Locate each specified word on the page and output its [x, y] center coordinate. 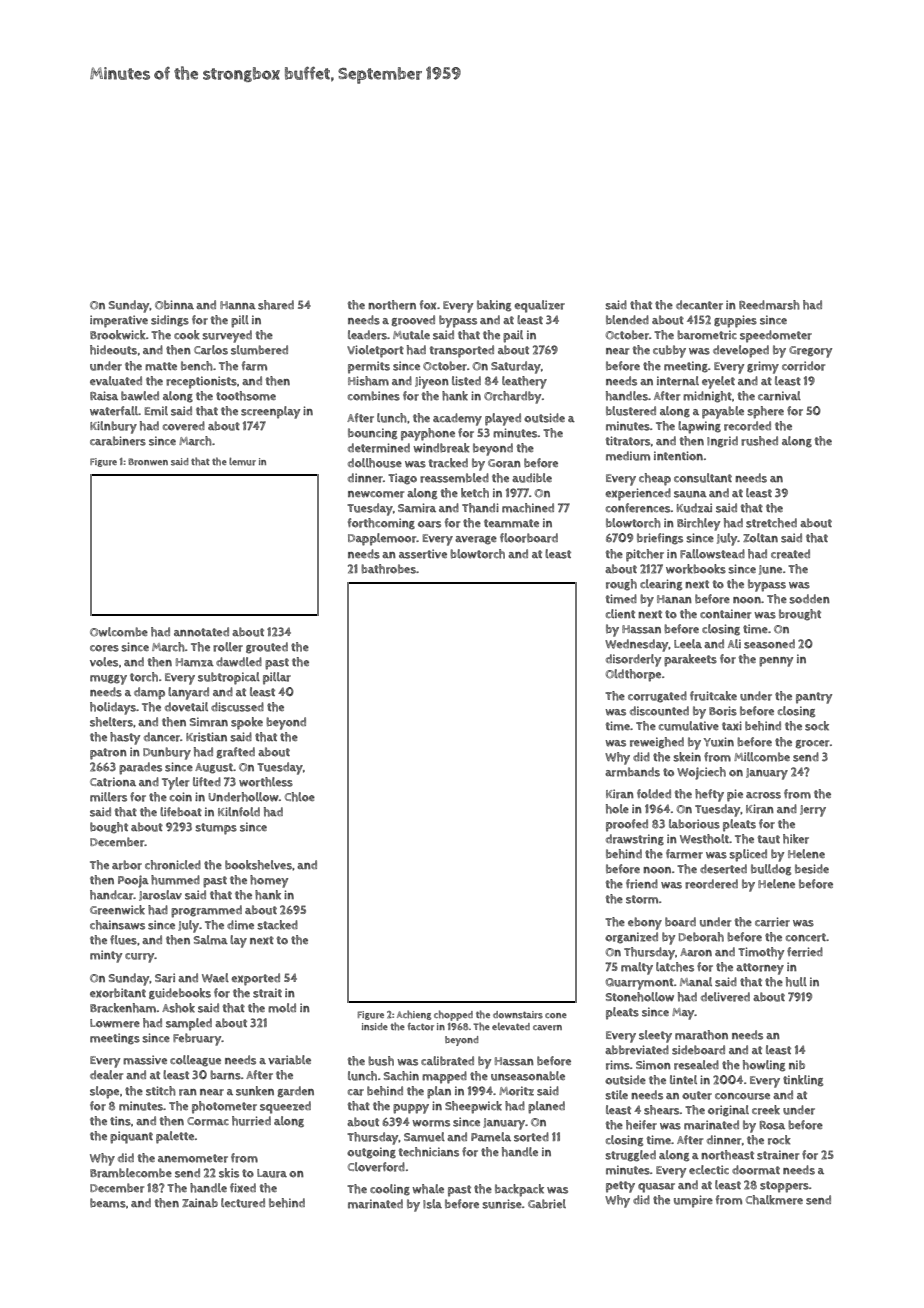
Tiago [402, 479]
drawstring [635, 840]
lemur [242, 462]
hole [617, 809]
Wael [215, 978]
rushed [759, 441]
